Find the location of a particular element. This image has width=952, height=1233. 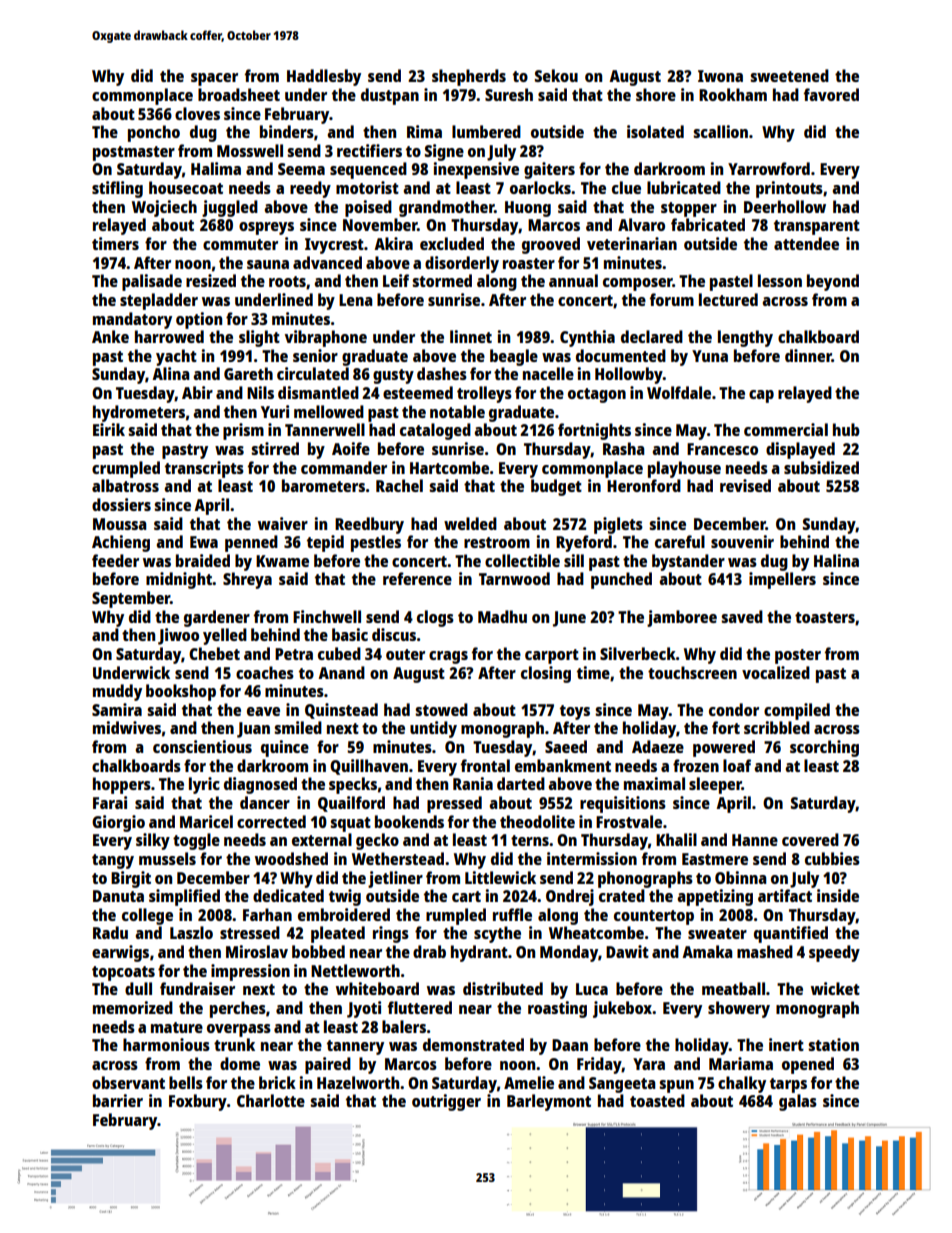

Foxbury is located at coordinates (198, 1102).
